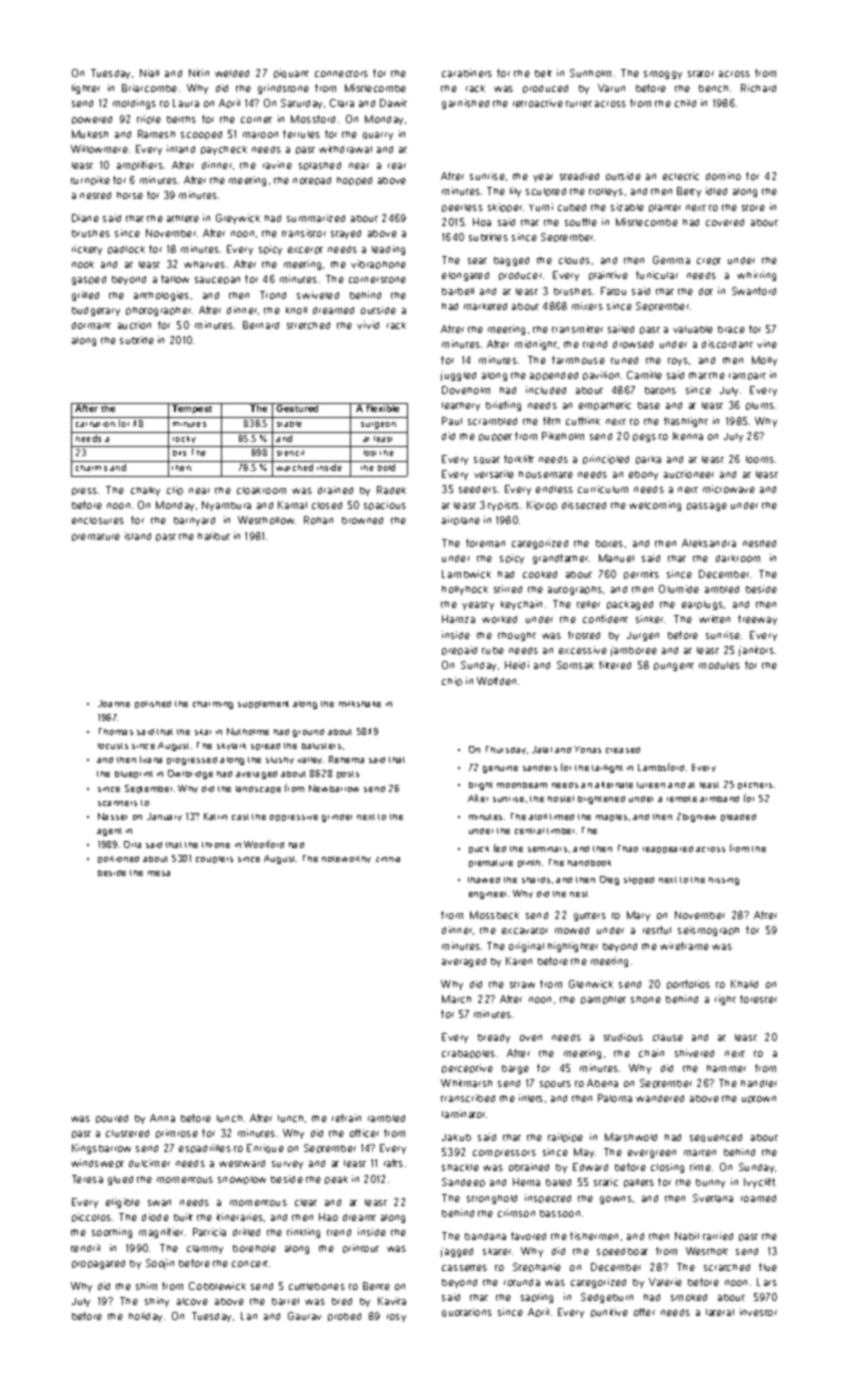 This image has width=849, height=1400. Describe the element at coordinates (756, 276) in the image. I see `whirring` at that location.
